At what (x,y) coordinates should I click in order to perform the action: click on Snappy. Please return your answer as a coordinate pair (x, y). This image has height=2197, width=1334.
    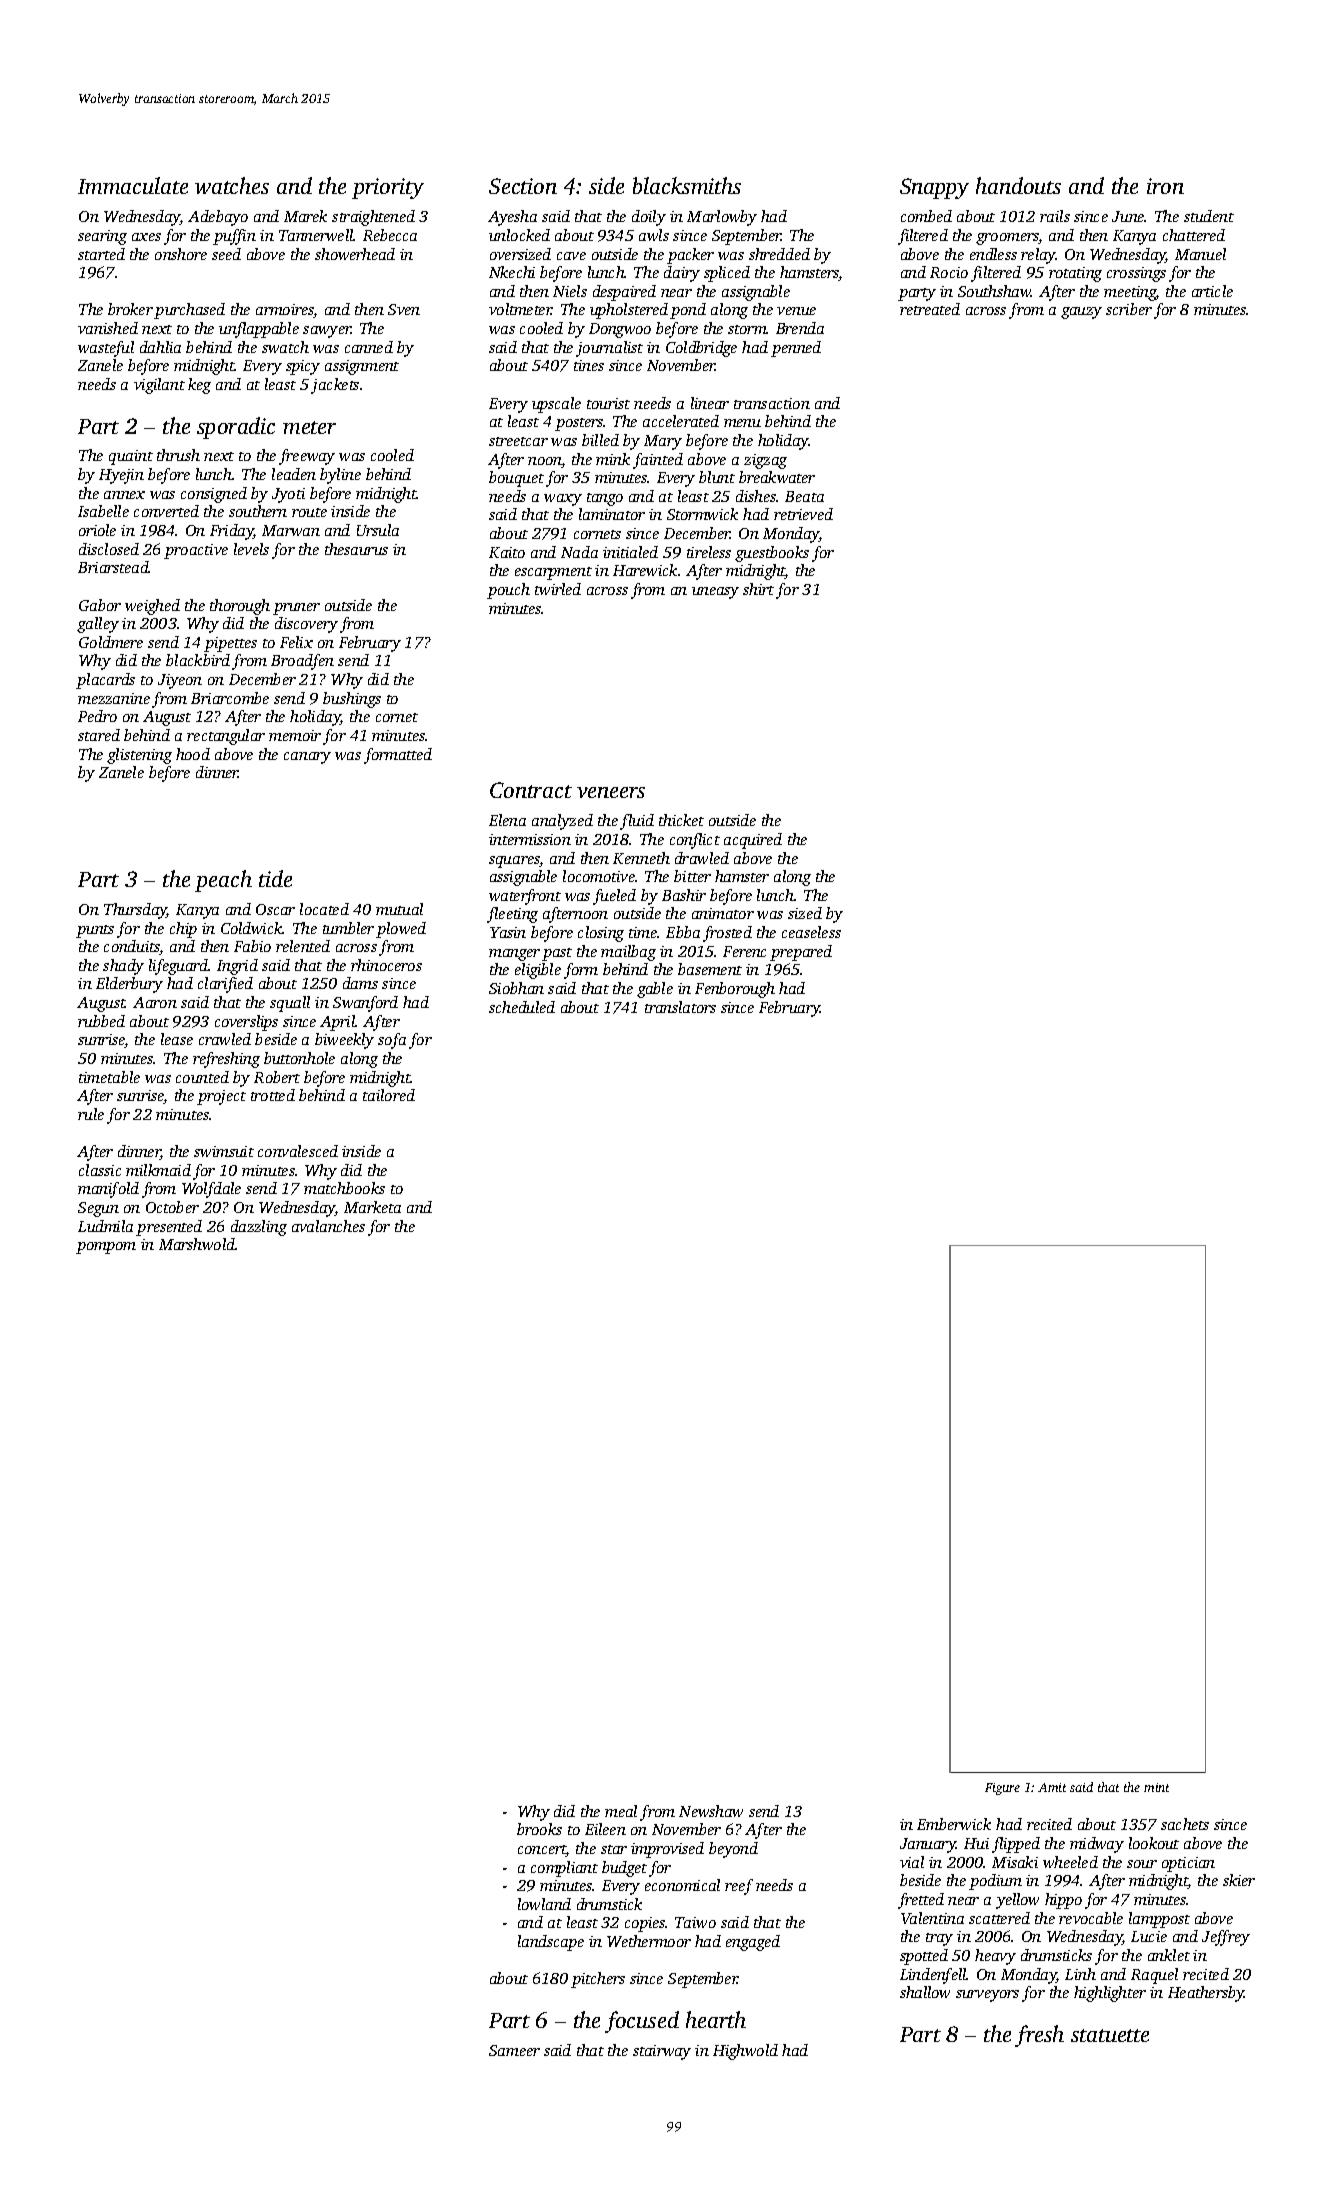
    Looking at the image, I should click on (934, 188).
